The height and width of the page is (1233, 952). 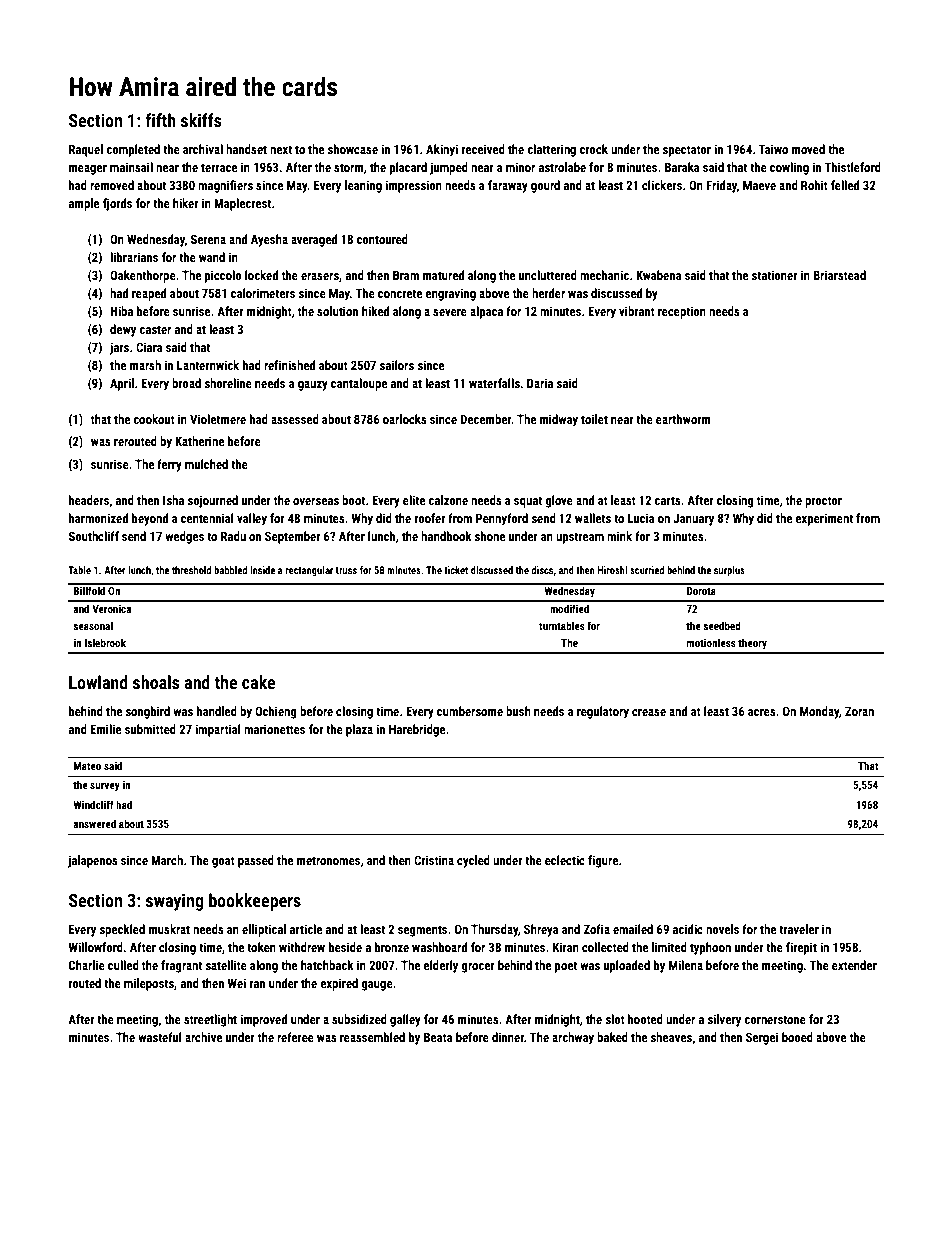 I want to click on Taiwo, so click(x=773, y=149).
